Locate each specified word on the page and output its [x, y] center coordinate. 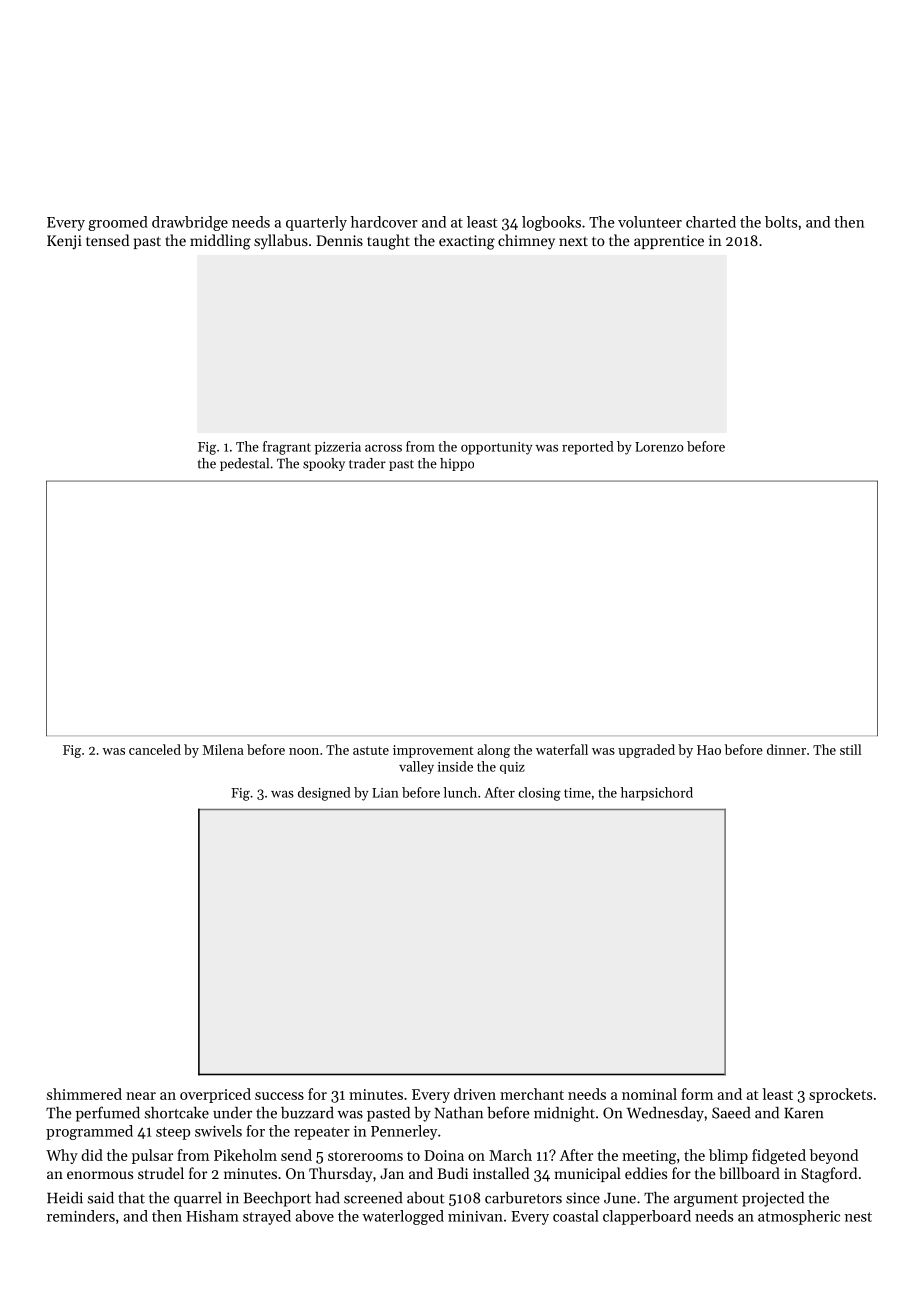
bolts [781, 222]
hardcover [384, 222]
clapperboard [647, 1217]
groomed [118, 223]
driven [475, 1094]
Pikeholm [245, 1155]
